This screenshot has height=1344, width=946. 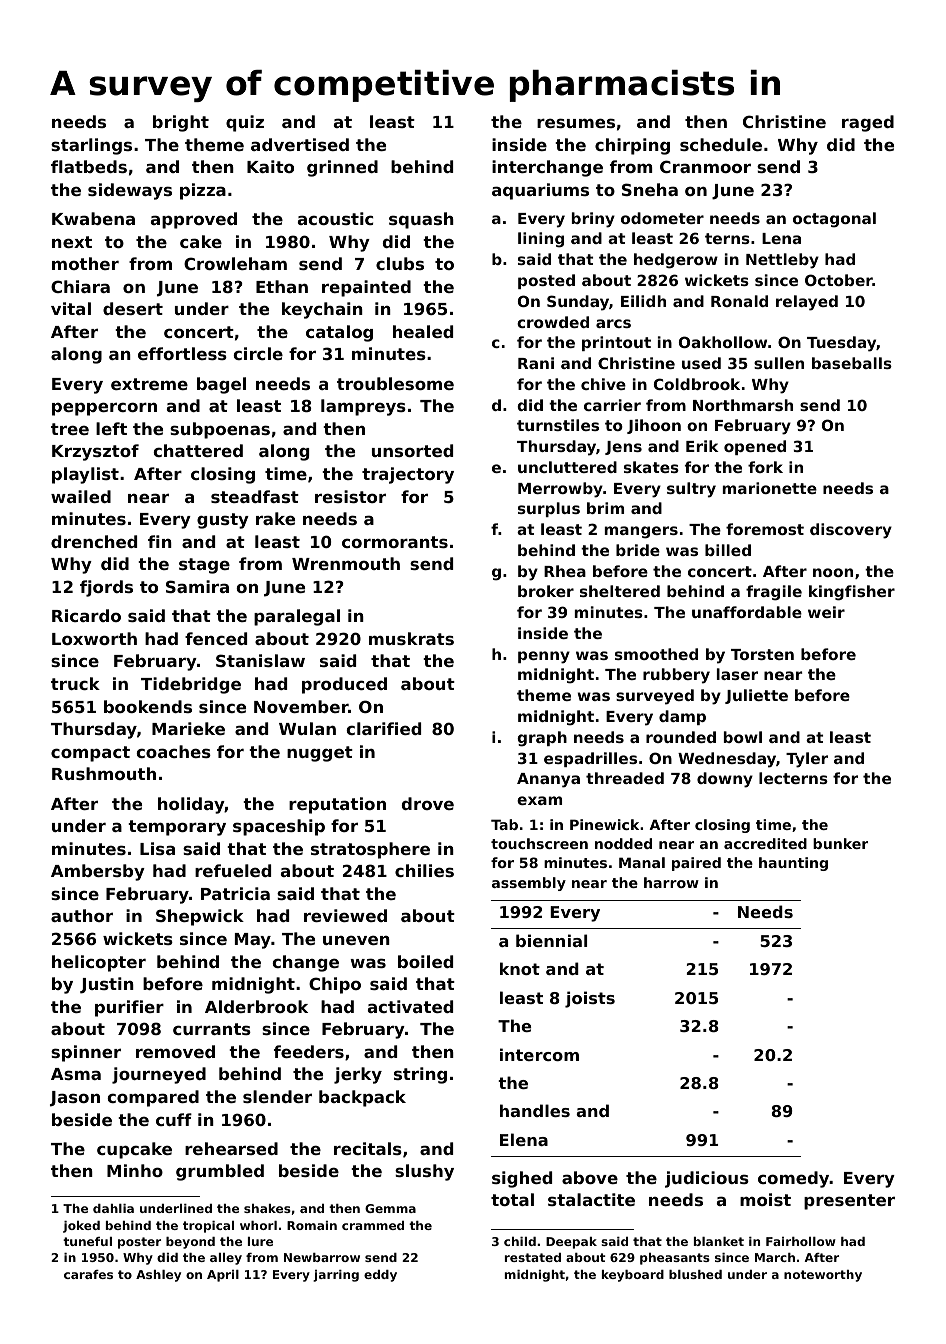 I want to click on sultry, so click(x=691, y=490).
